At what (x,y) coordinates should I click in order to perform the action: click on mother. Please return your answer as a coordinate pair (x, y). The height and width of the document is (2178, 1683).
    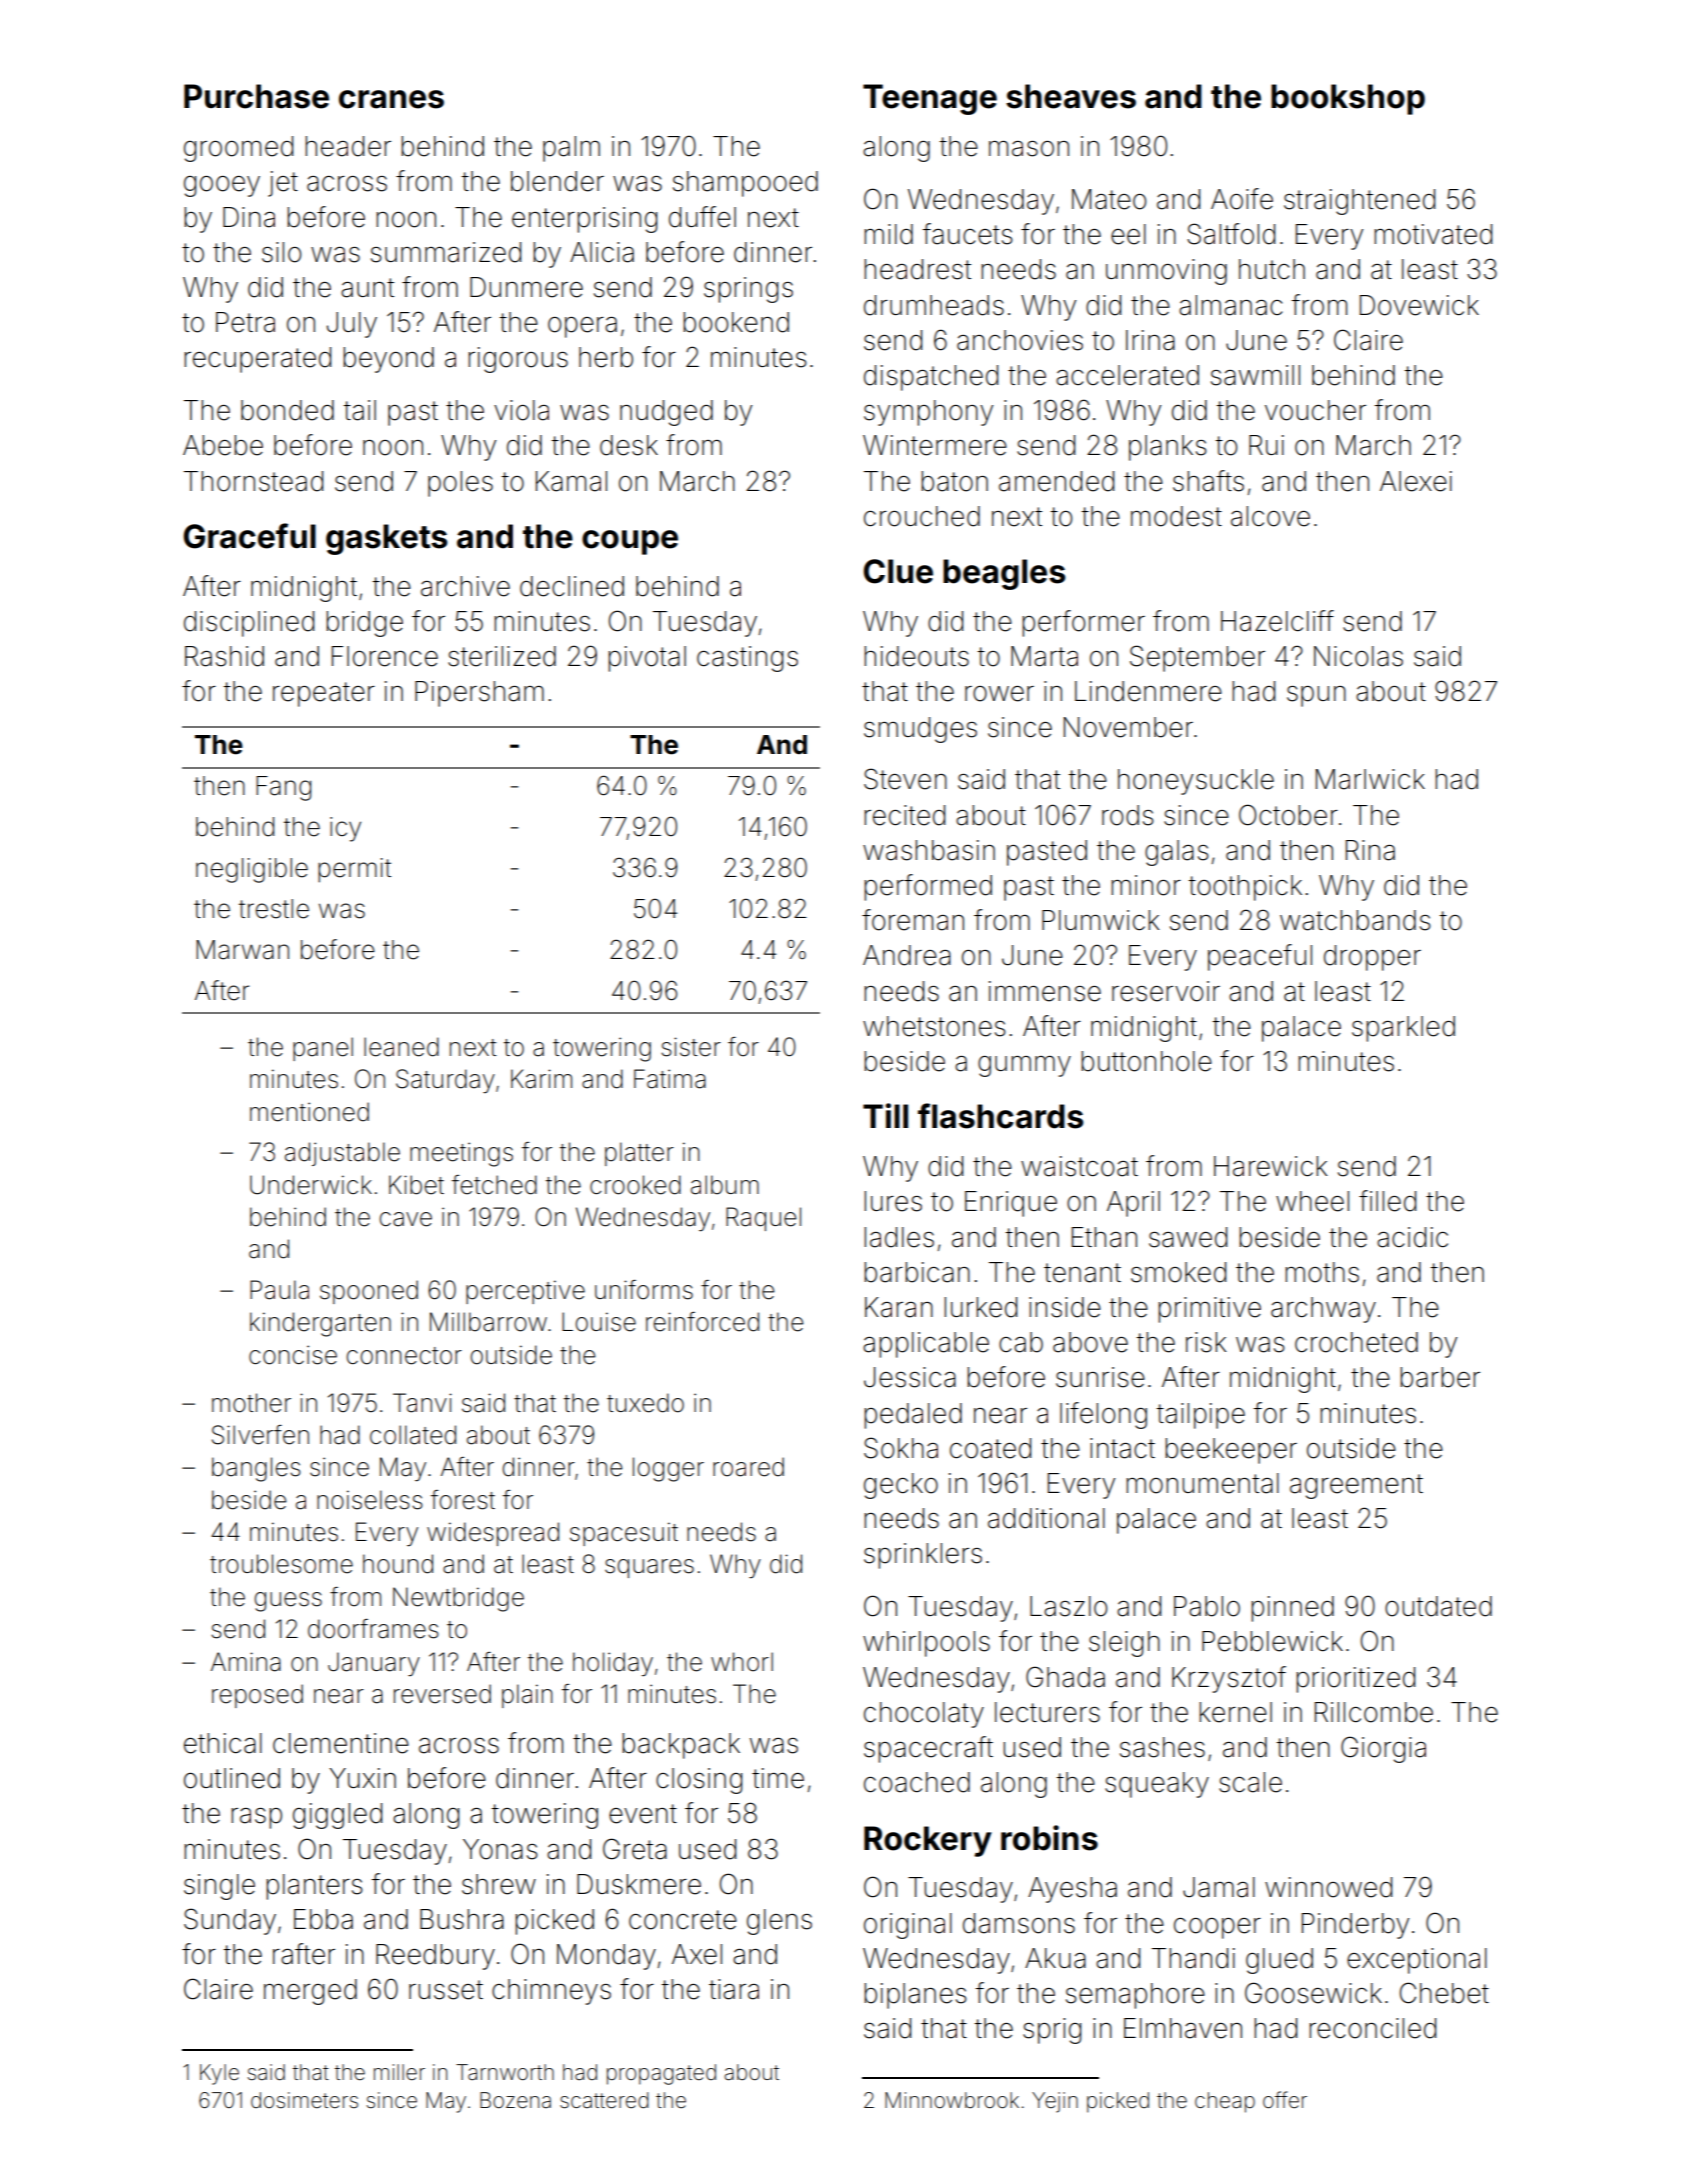
    Looking at the image, I should click on (251, 1403).
